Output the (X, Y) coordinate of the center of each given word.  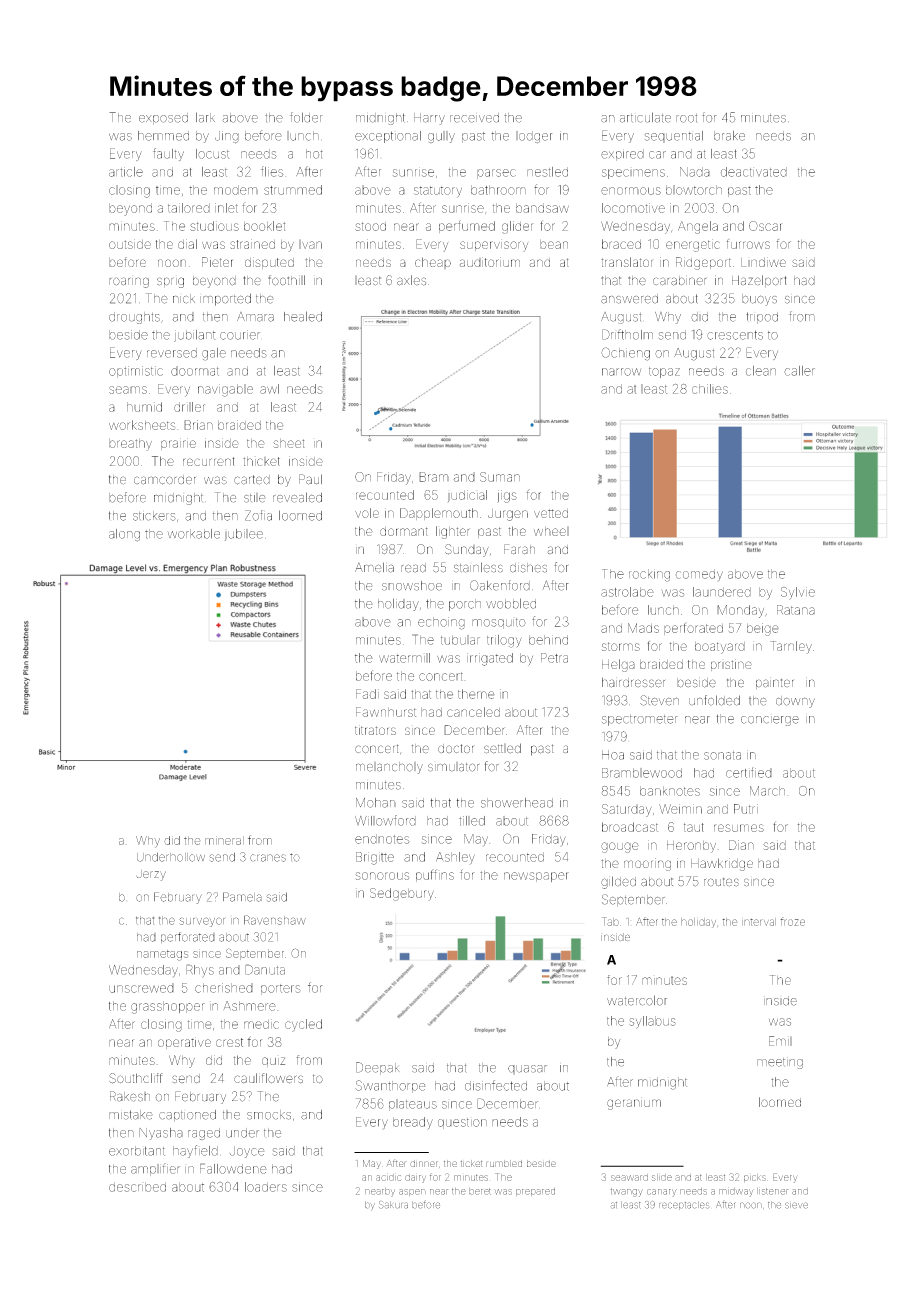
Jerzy (151, 875)
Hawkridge (722, 864)
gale (214, 354)
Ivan (310, 244)
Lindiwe (763, 262)
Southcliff (135, 1078)
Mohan (376, 803)
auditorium (490, 262)
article (126, 172)
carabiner (679, 281)
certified (749, 772)
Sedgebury (402, 894)
